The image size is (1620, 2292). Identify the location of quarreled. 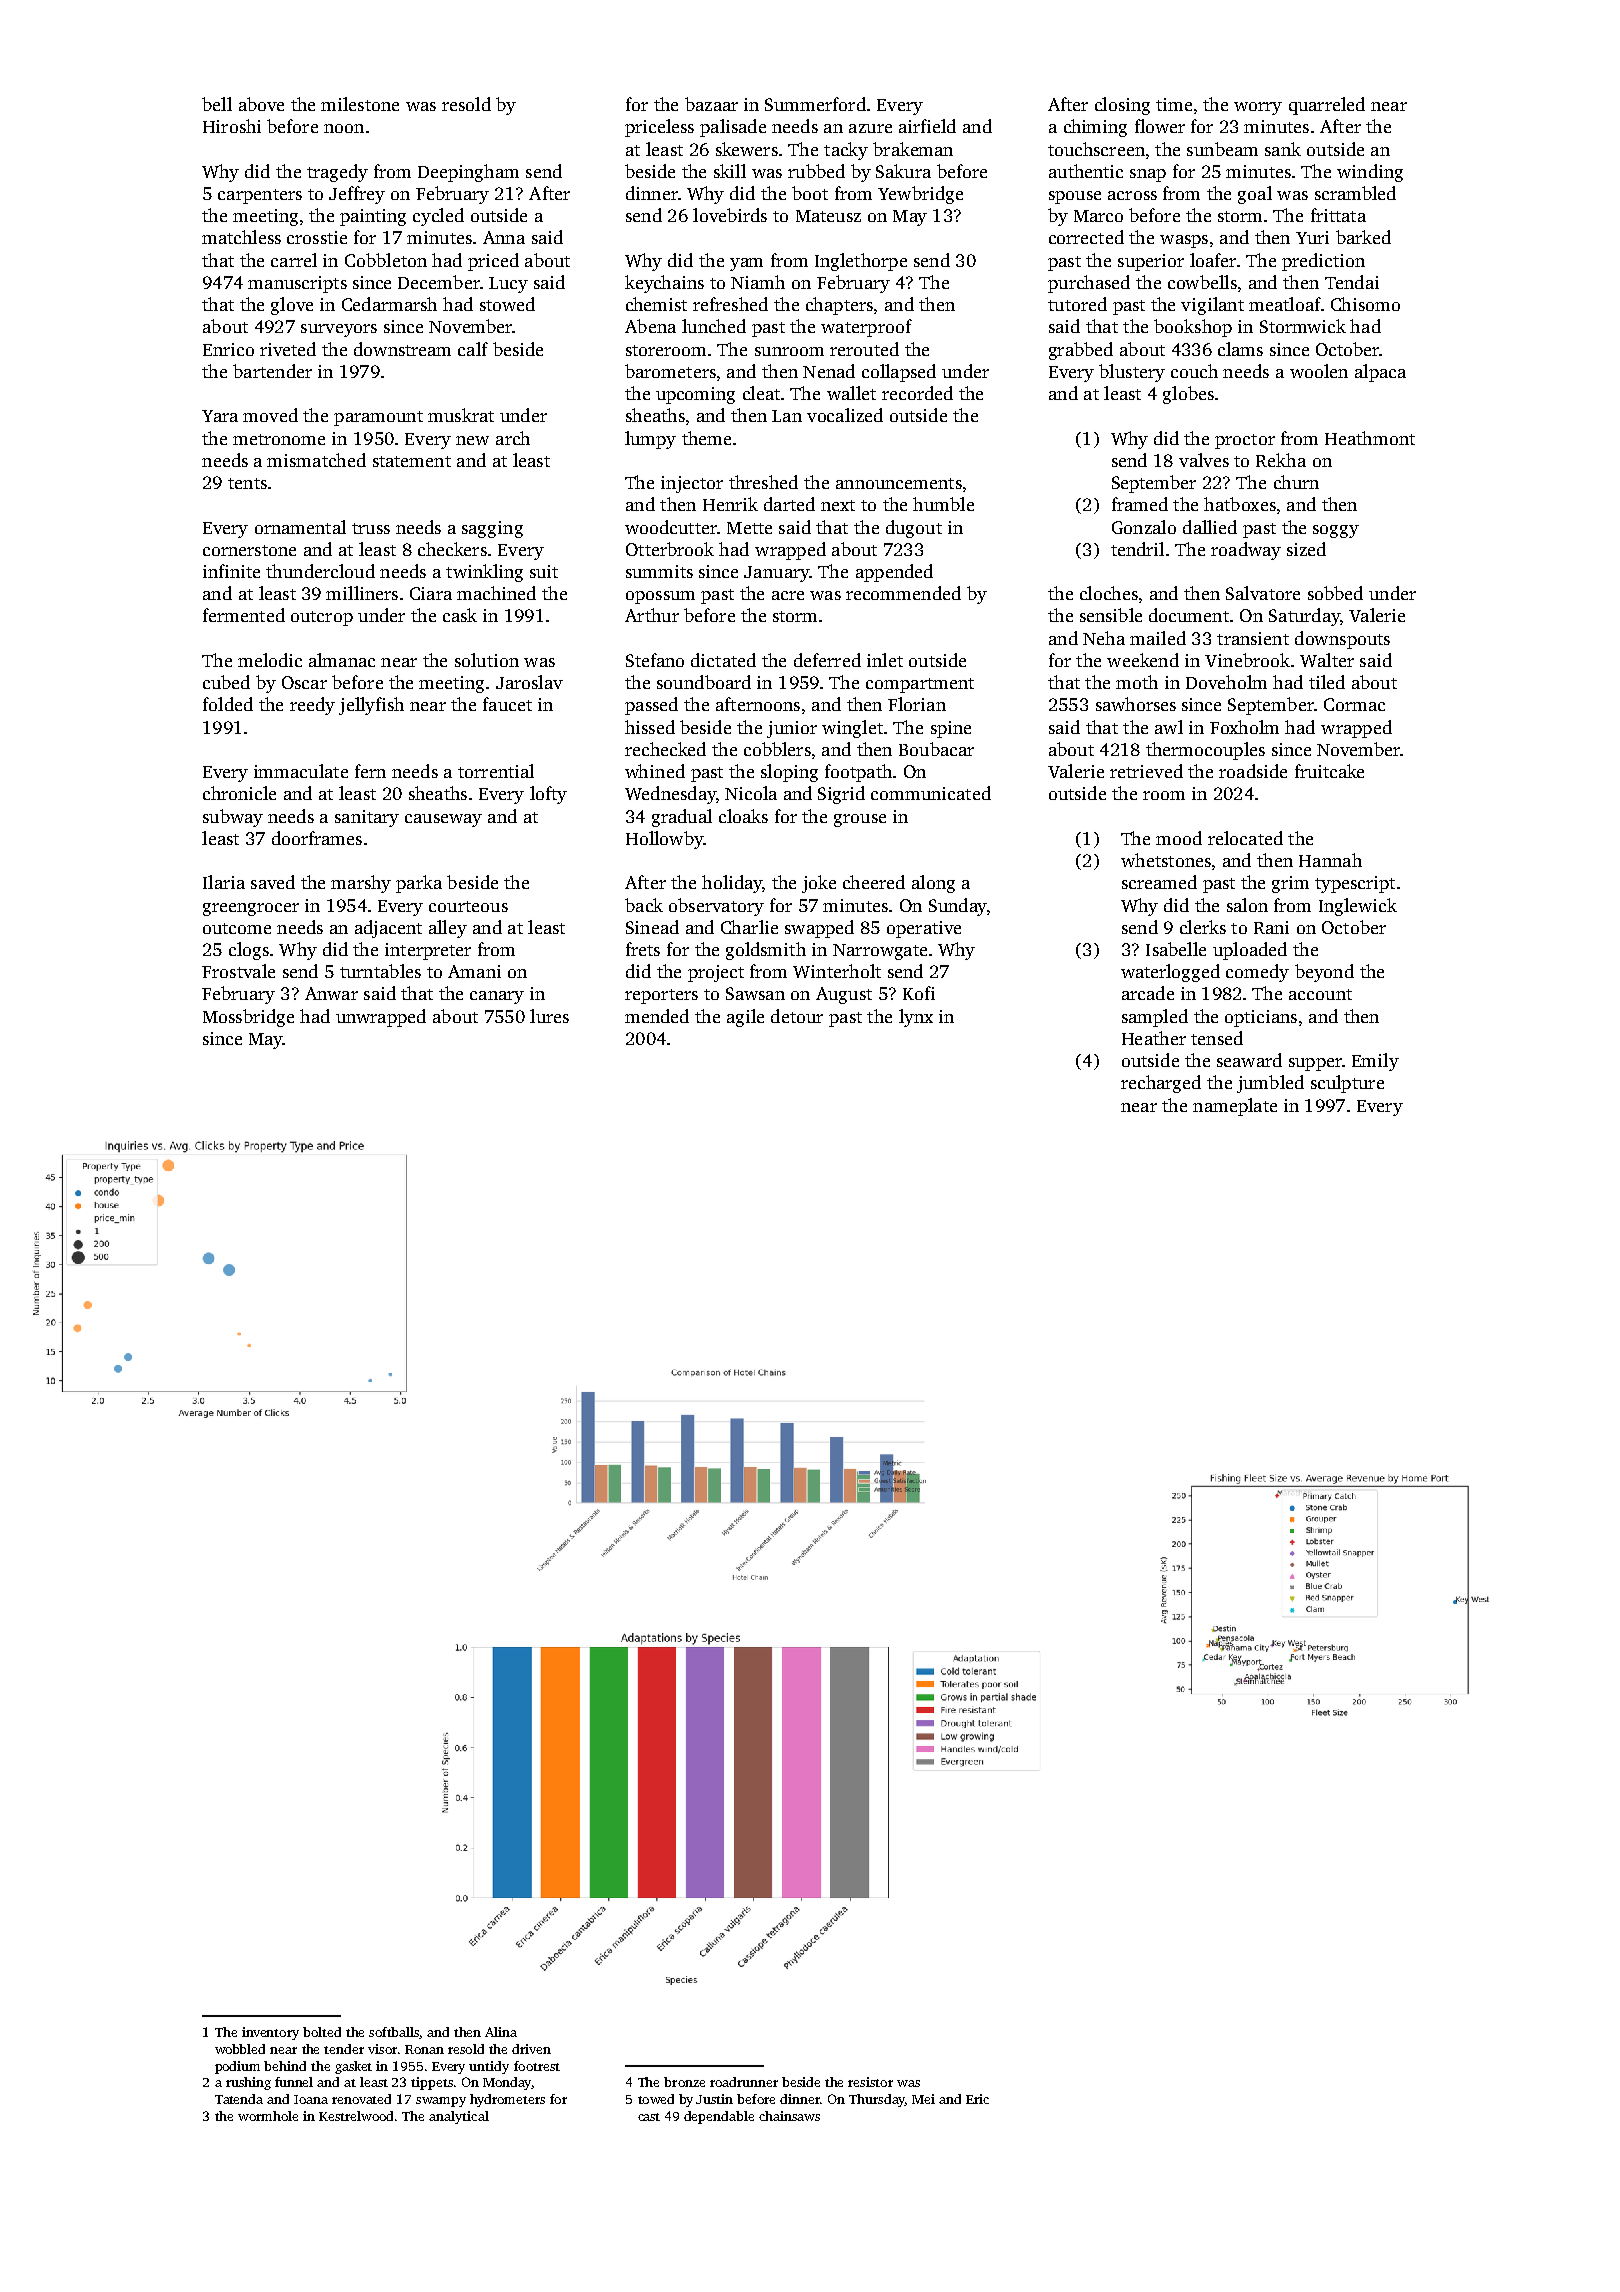
(1327, 106).
